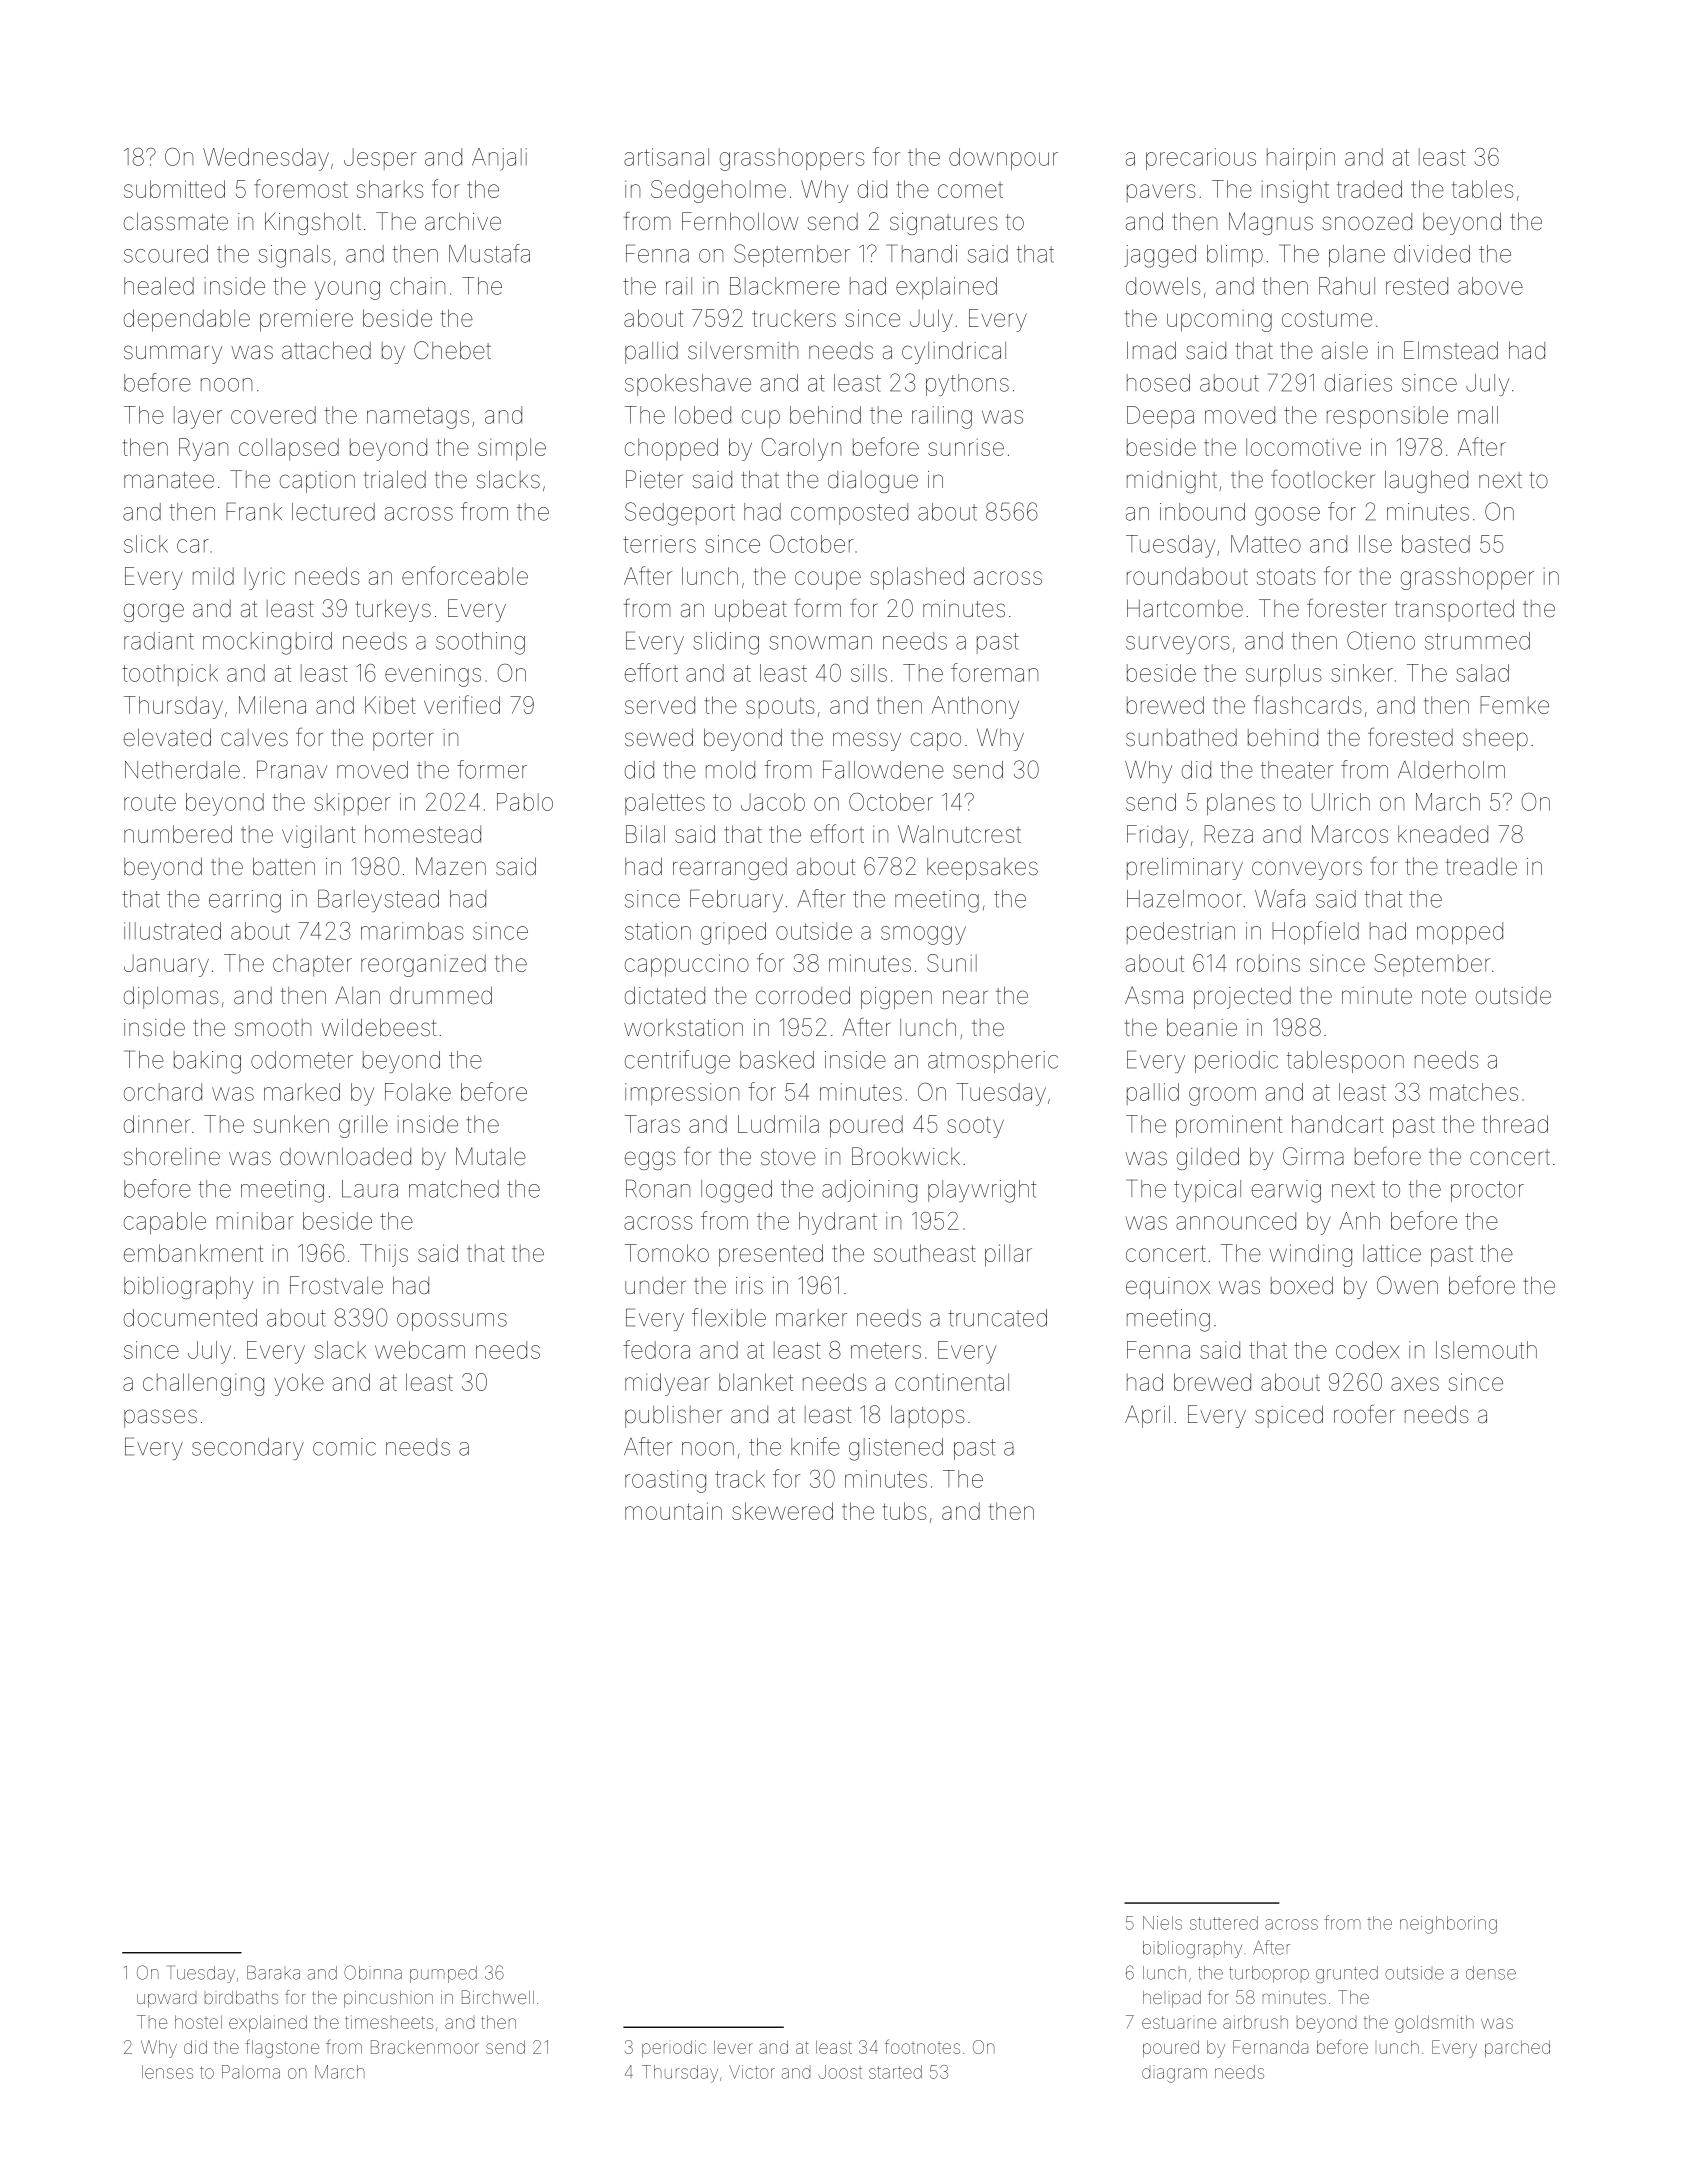 The image size is (1683, 2178). Describe the element at coordinates (782, 1511) in the screenshot. I see `skewered` at that location.
